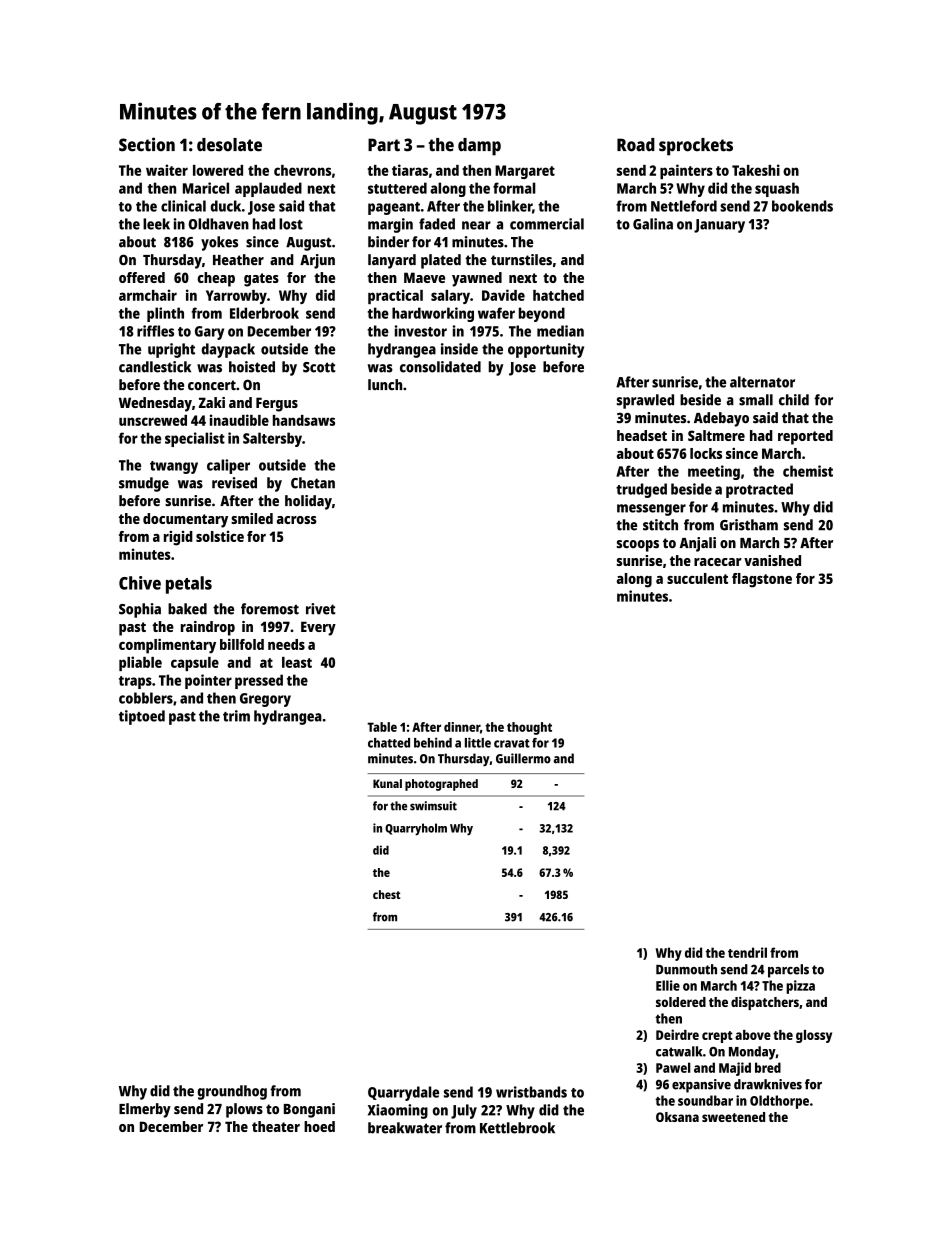 This page has height=1233, width=952. Describe the element at coordinates (297, 662) in the page. I see `least` at that location.
